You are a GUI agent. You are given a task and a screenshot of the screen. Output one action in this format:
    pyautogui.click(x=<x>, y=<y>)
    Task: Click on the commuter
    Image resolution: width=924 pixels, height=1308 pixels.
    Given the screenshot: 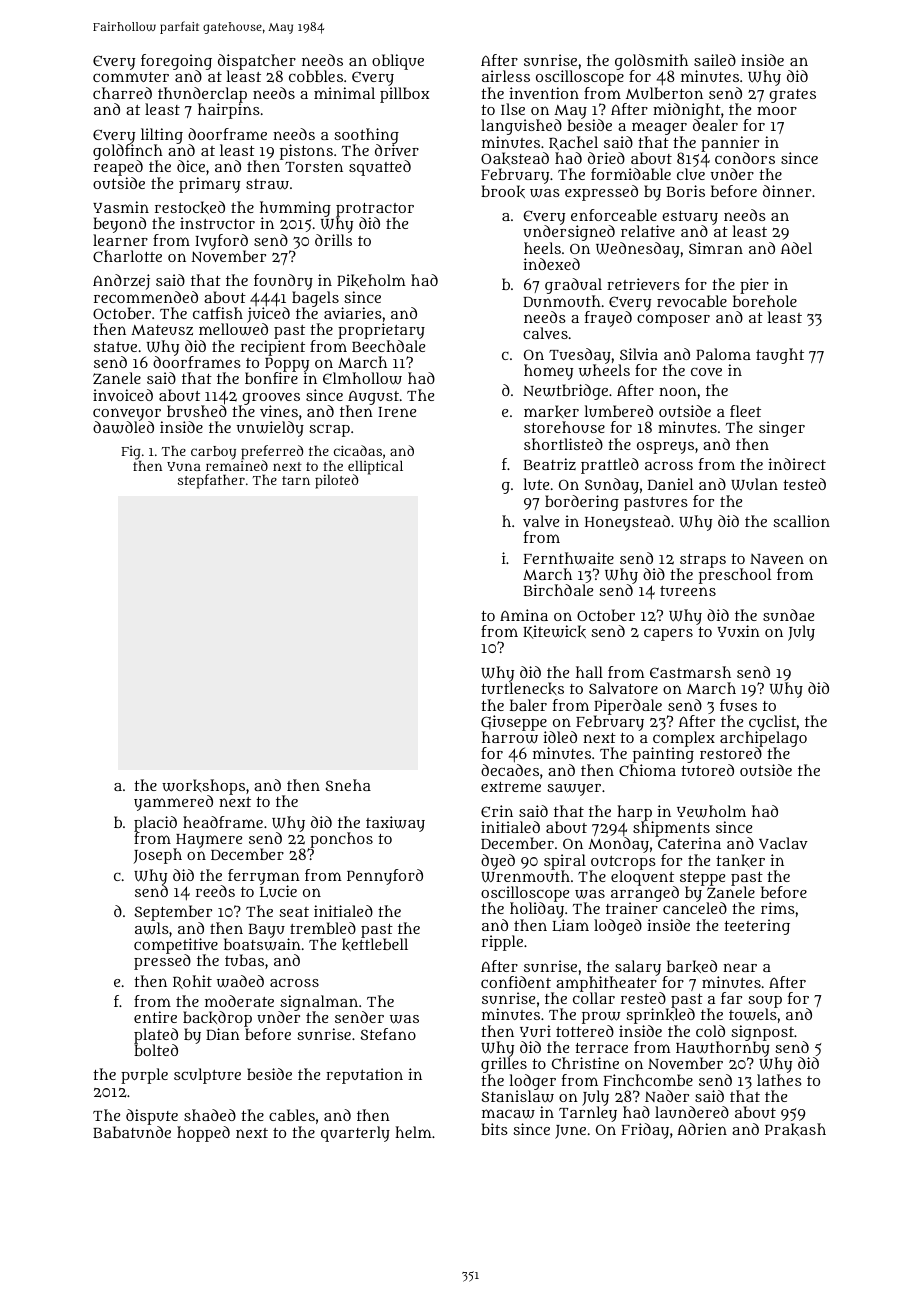 What is the action you would take?
    pyautogui.click(x=131, y=77)
